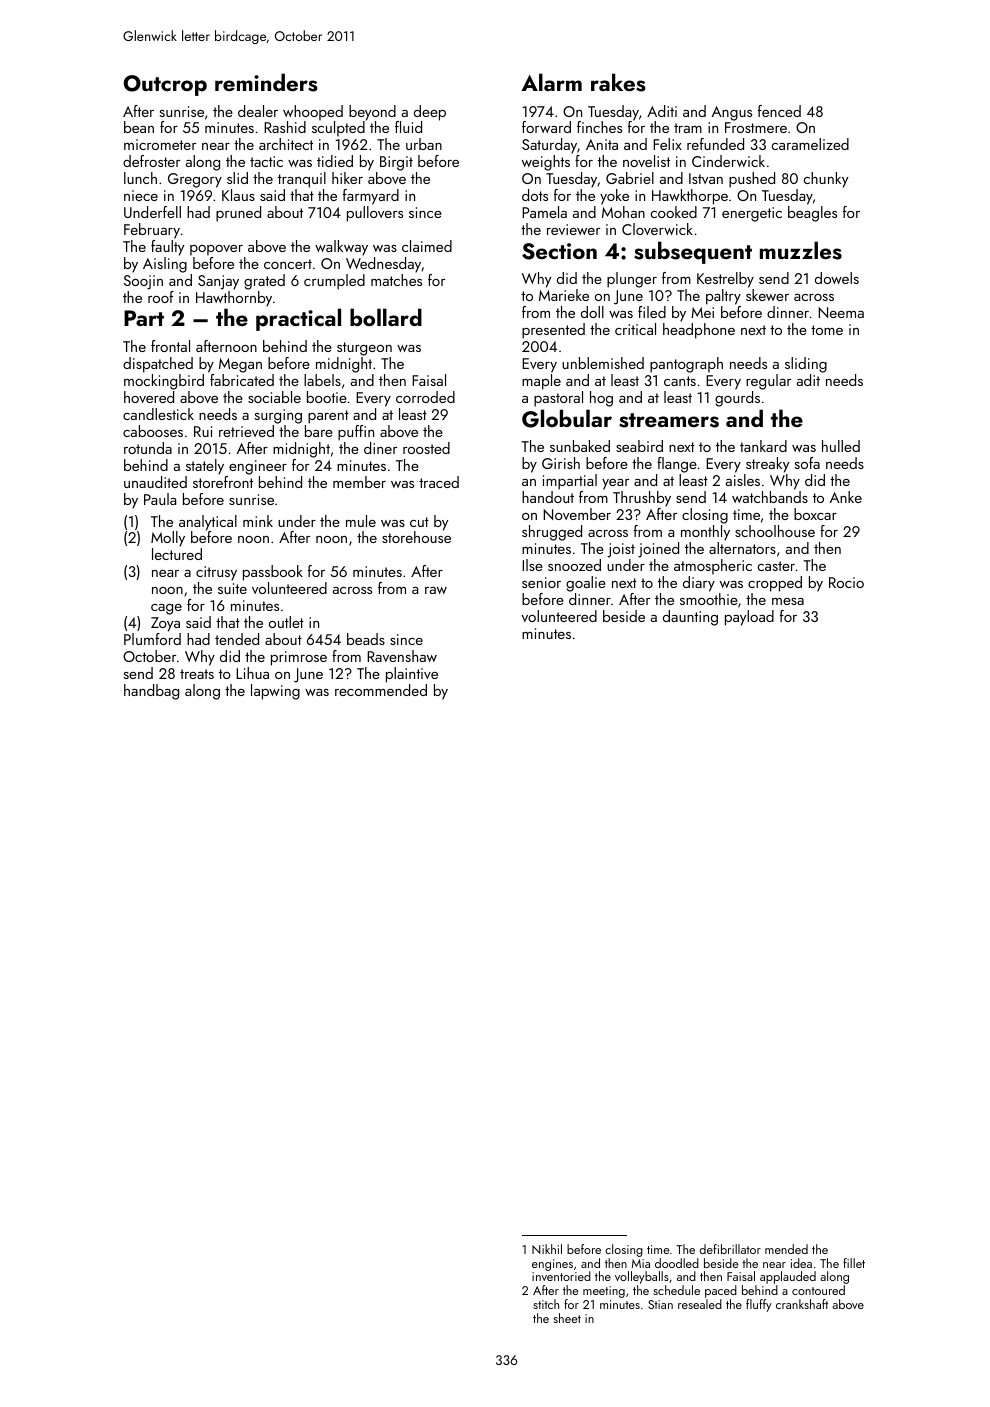  I want to click on Lihua, so click(252, 673).
